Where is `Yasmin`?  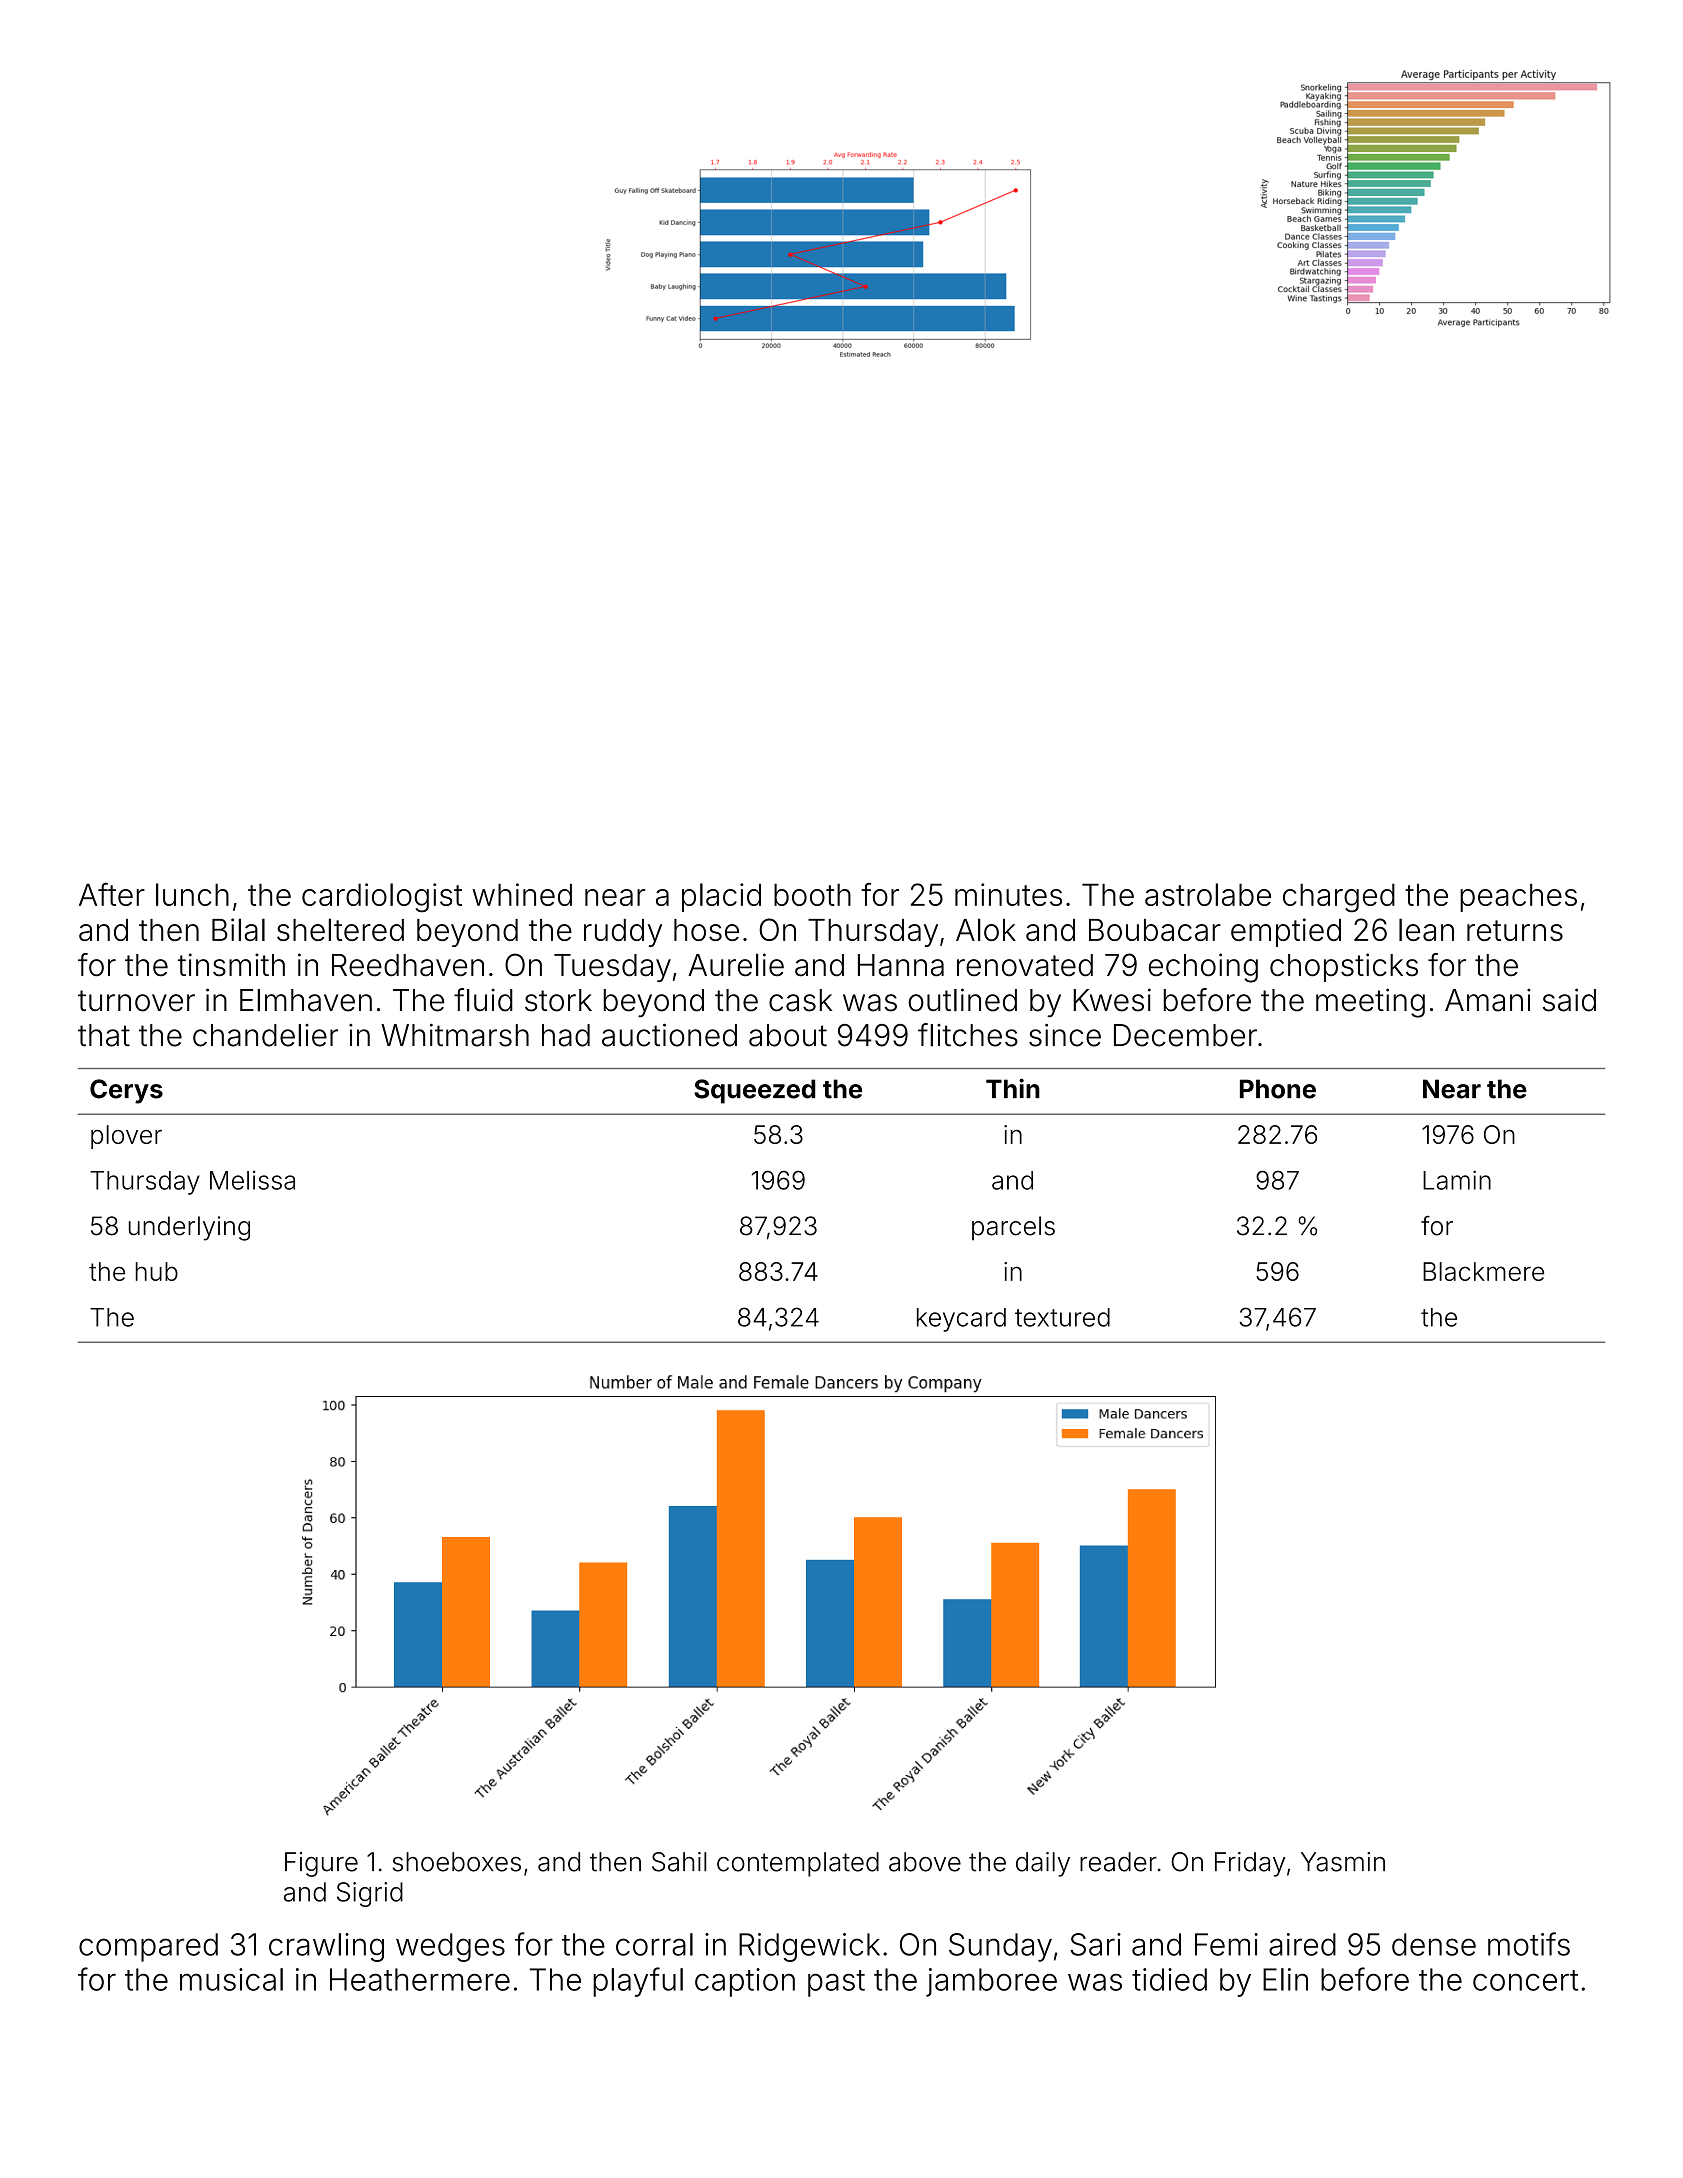 Yasmin is located at coordinates (1343, 1862).
